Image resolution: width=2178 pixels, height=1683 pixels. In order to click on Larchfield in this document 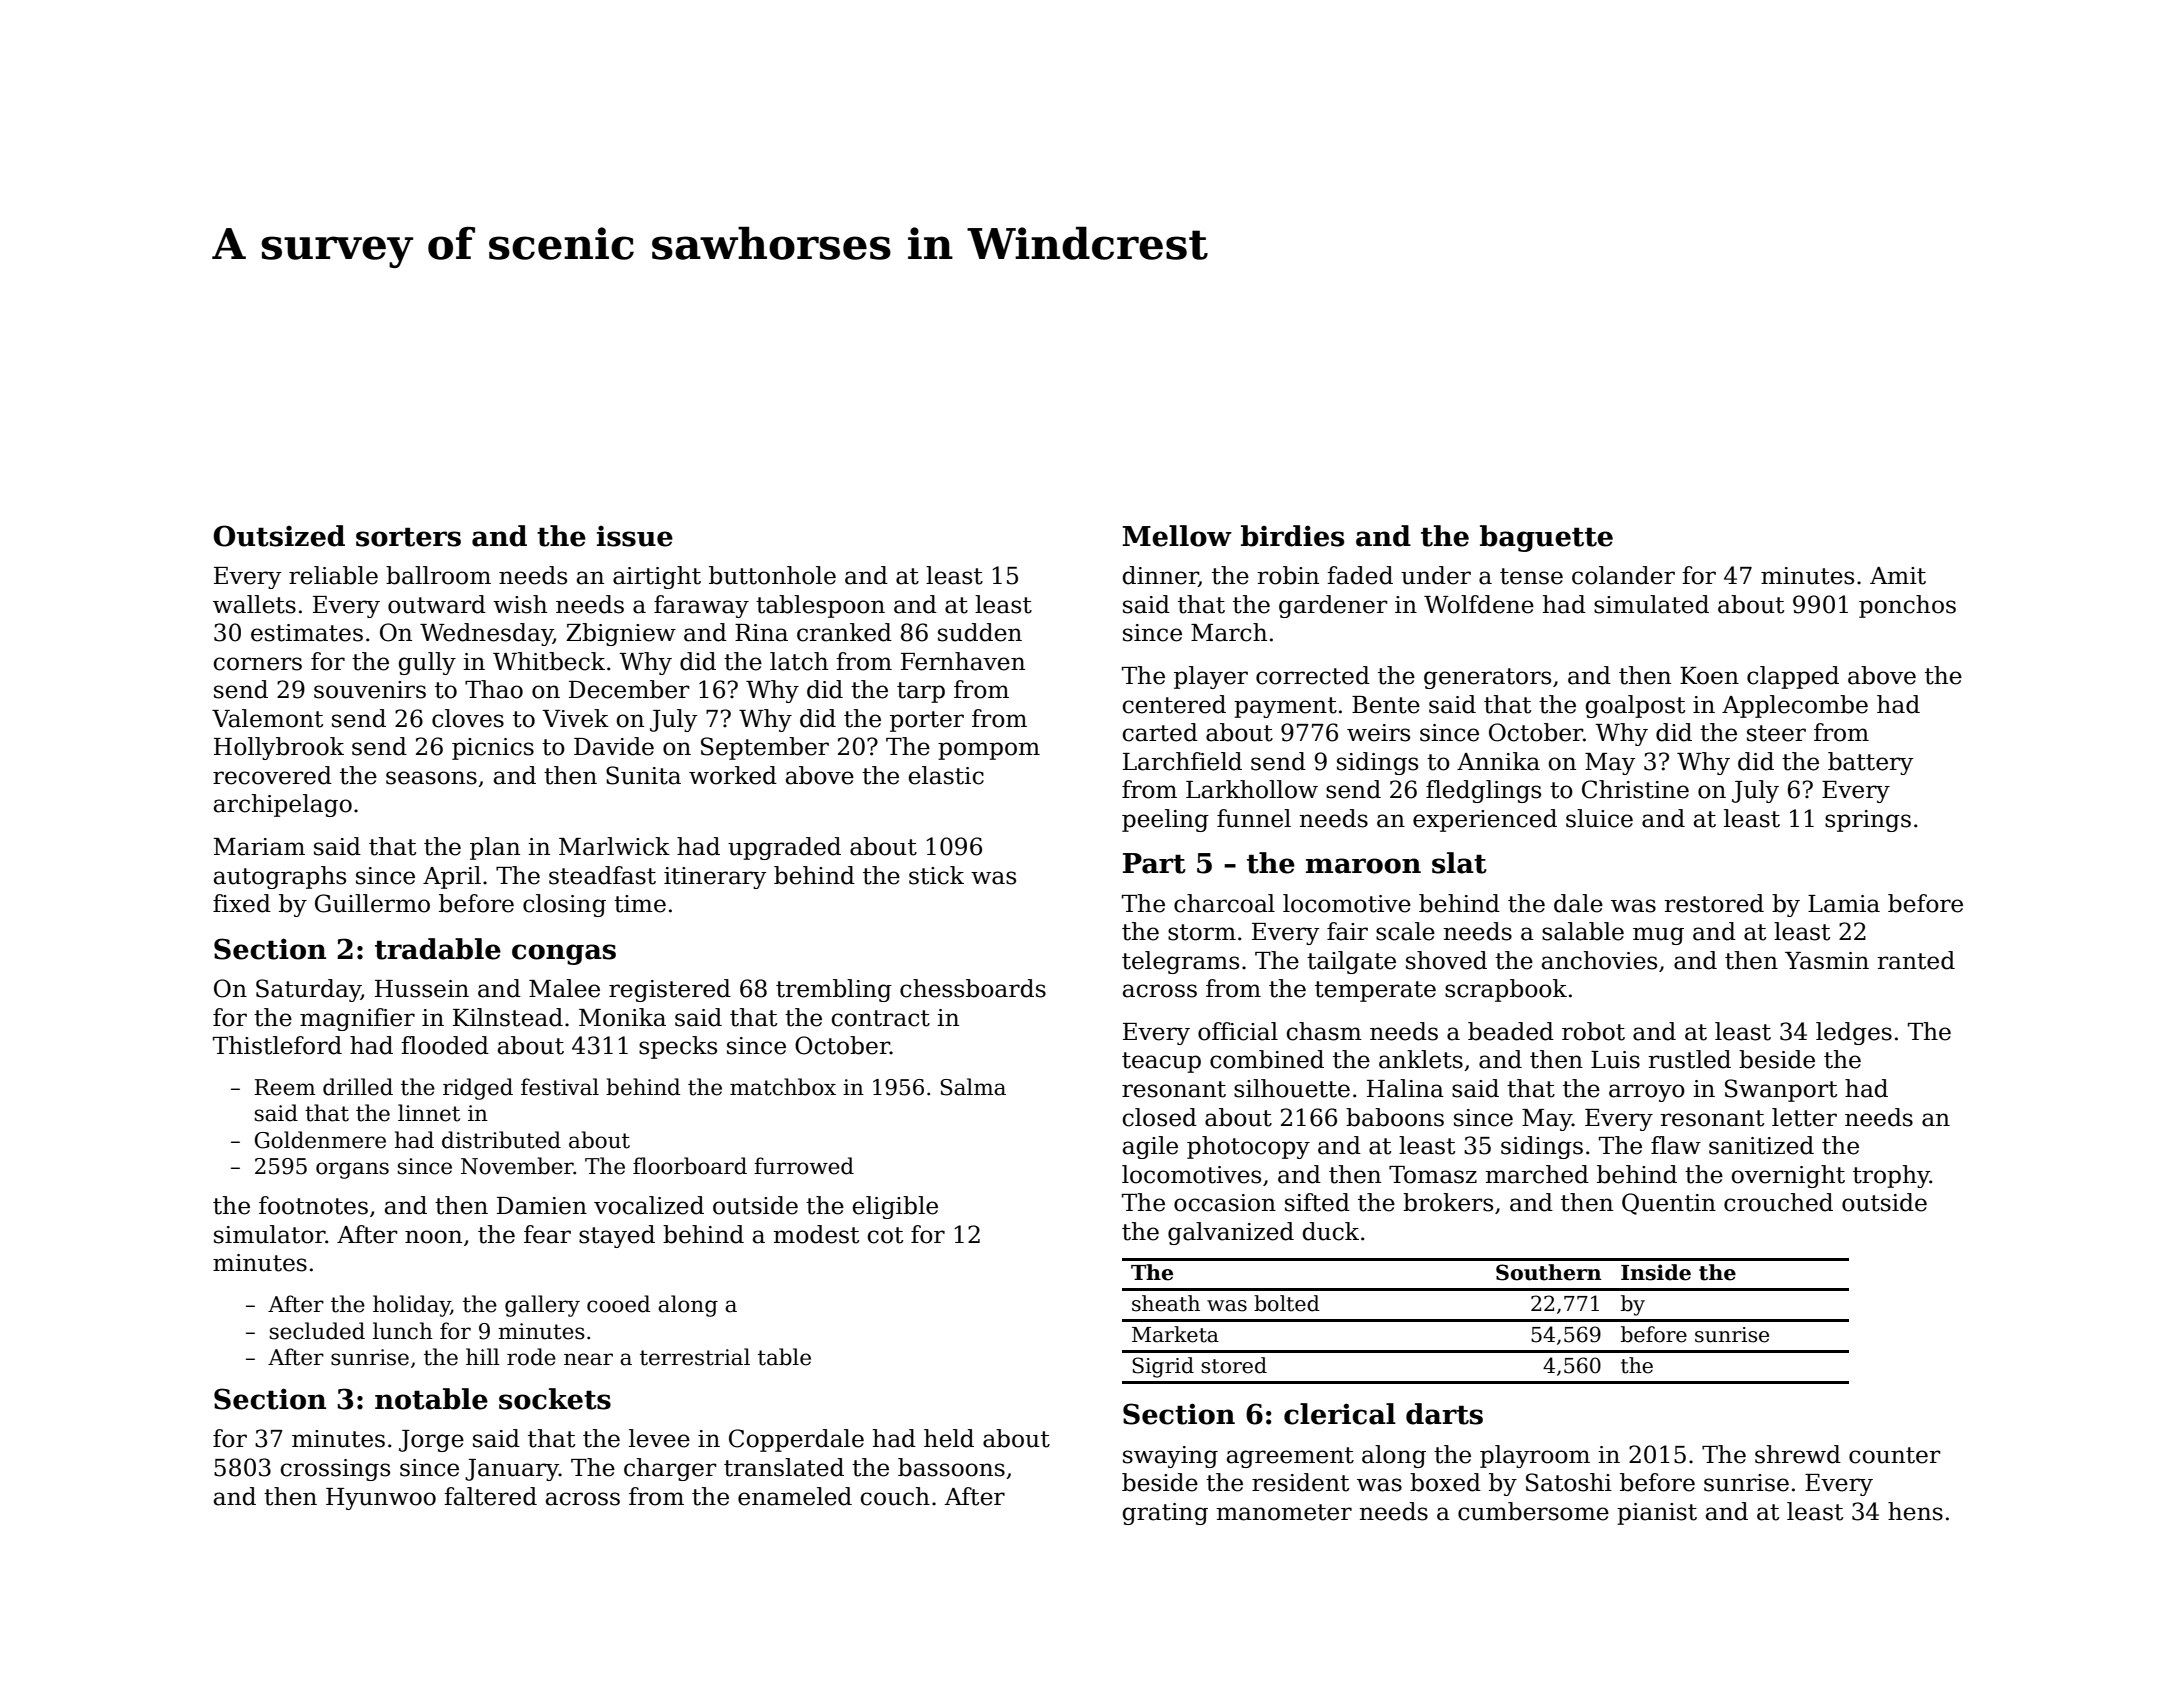, I will do `click(1182, 761)`.
